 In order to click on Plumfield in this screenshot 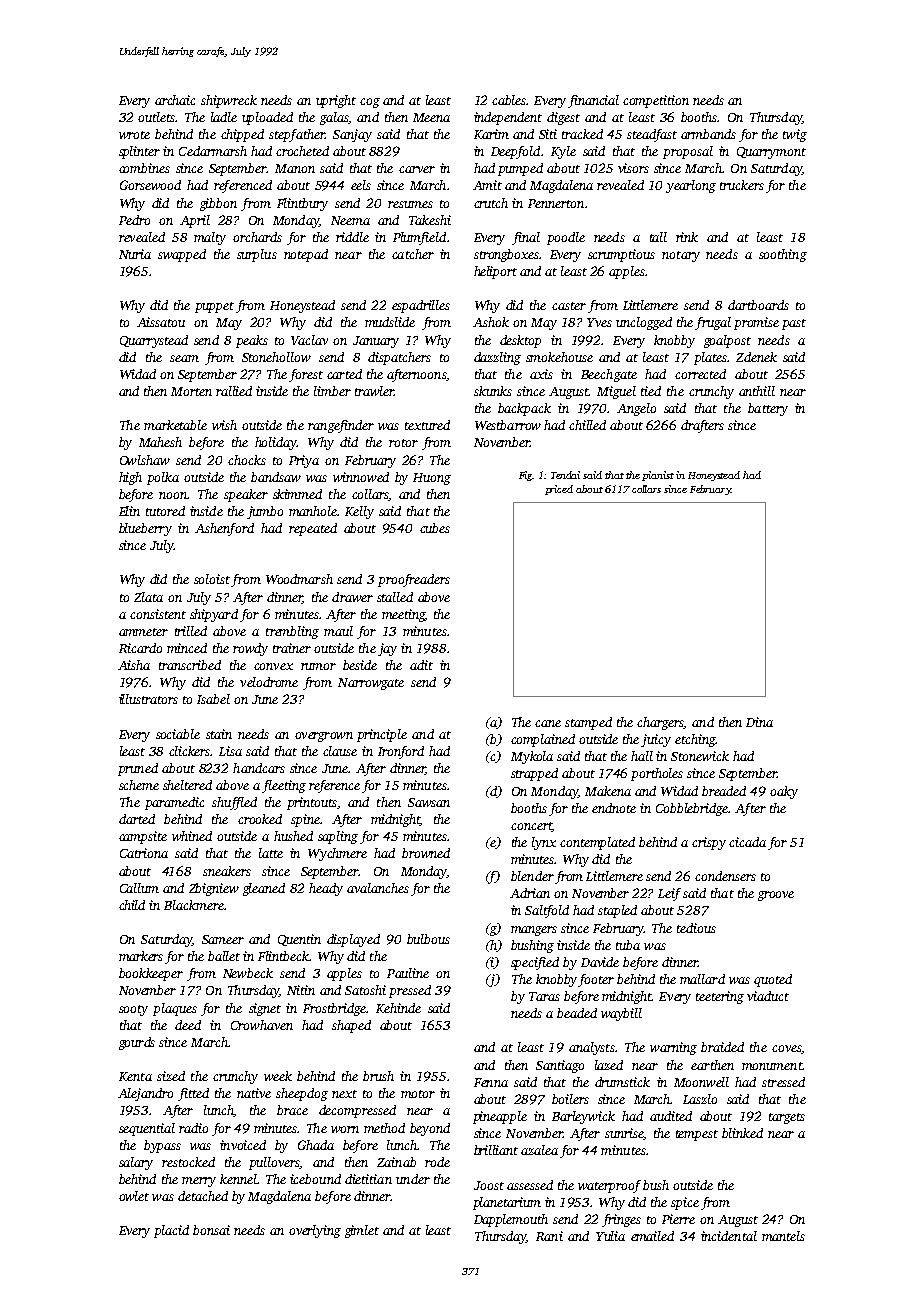, I will do `click(419, 238)`.
